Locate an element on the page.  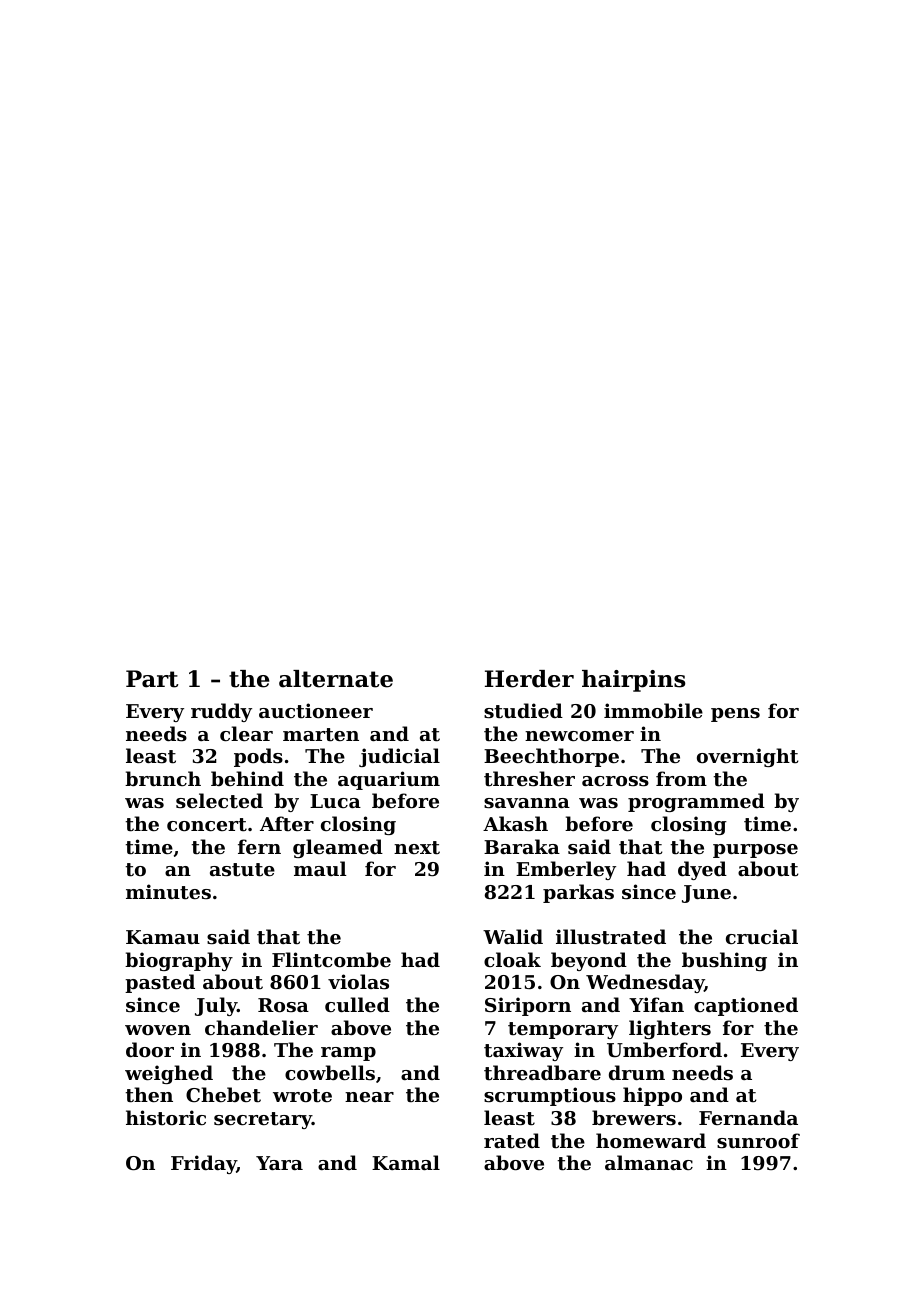
Kamal is located at coordinates (406, 1162).
